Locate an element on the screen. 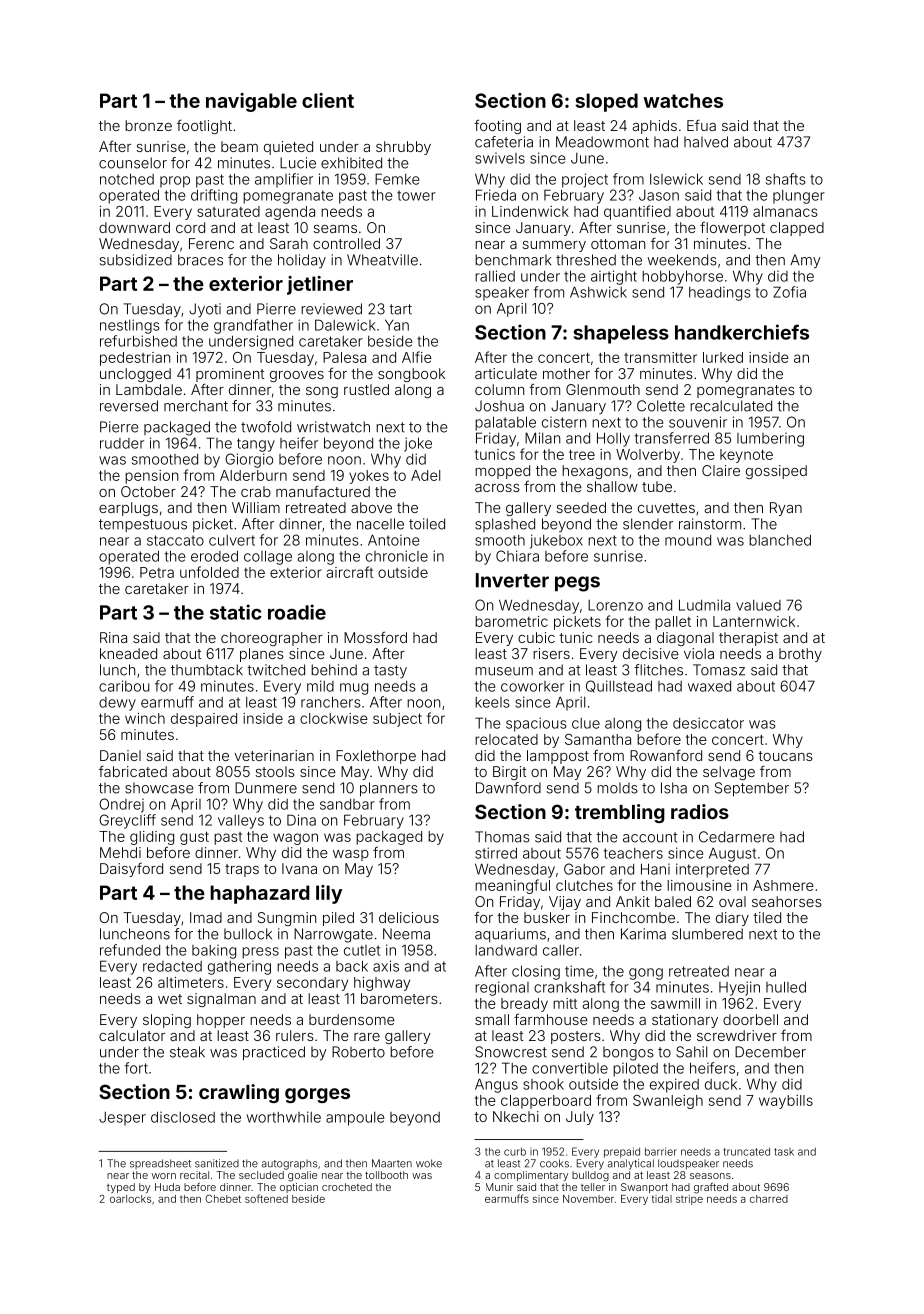 The height and width of the screenshot is (1314, 924). Inverter is located at coordinates (512, 580).
